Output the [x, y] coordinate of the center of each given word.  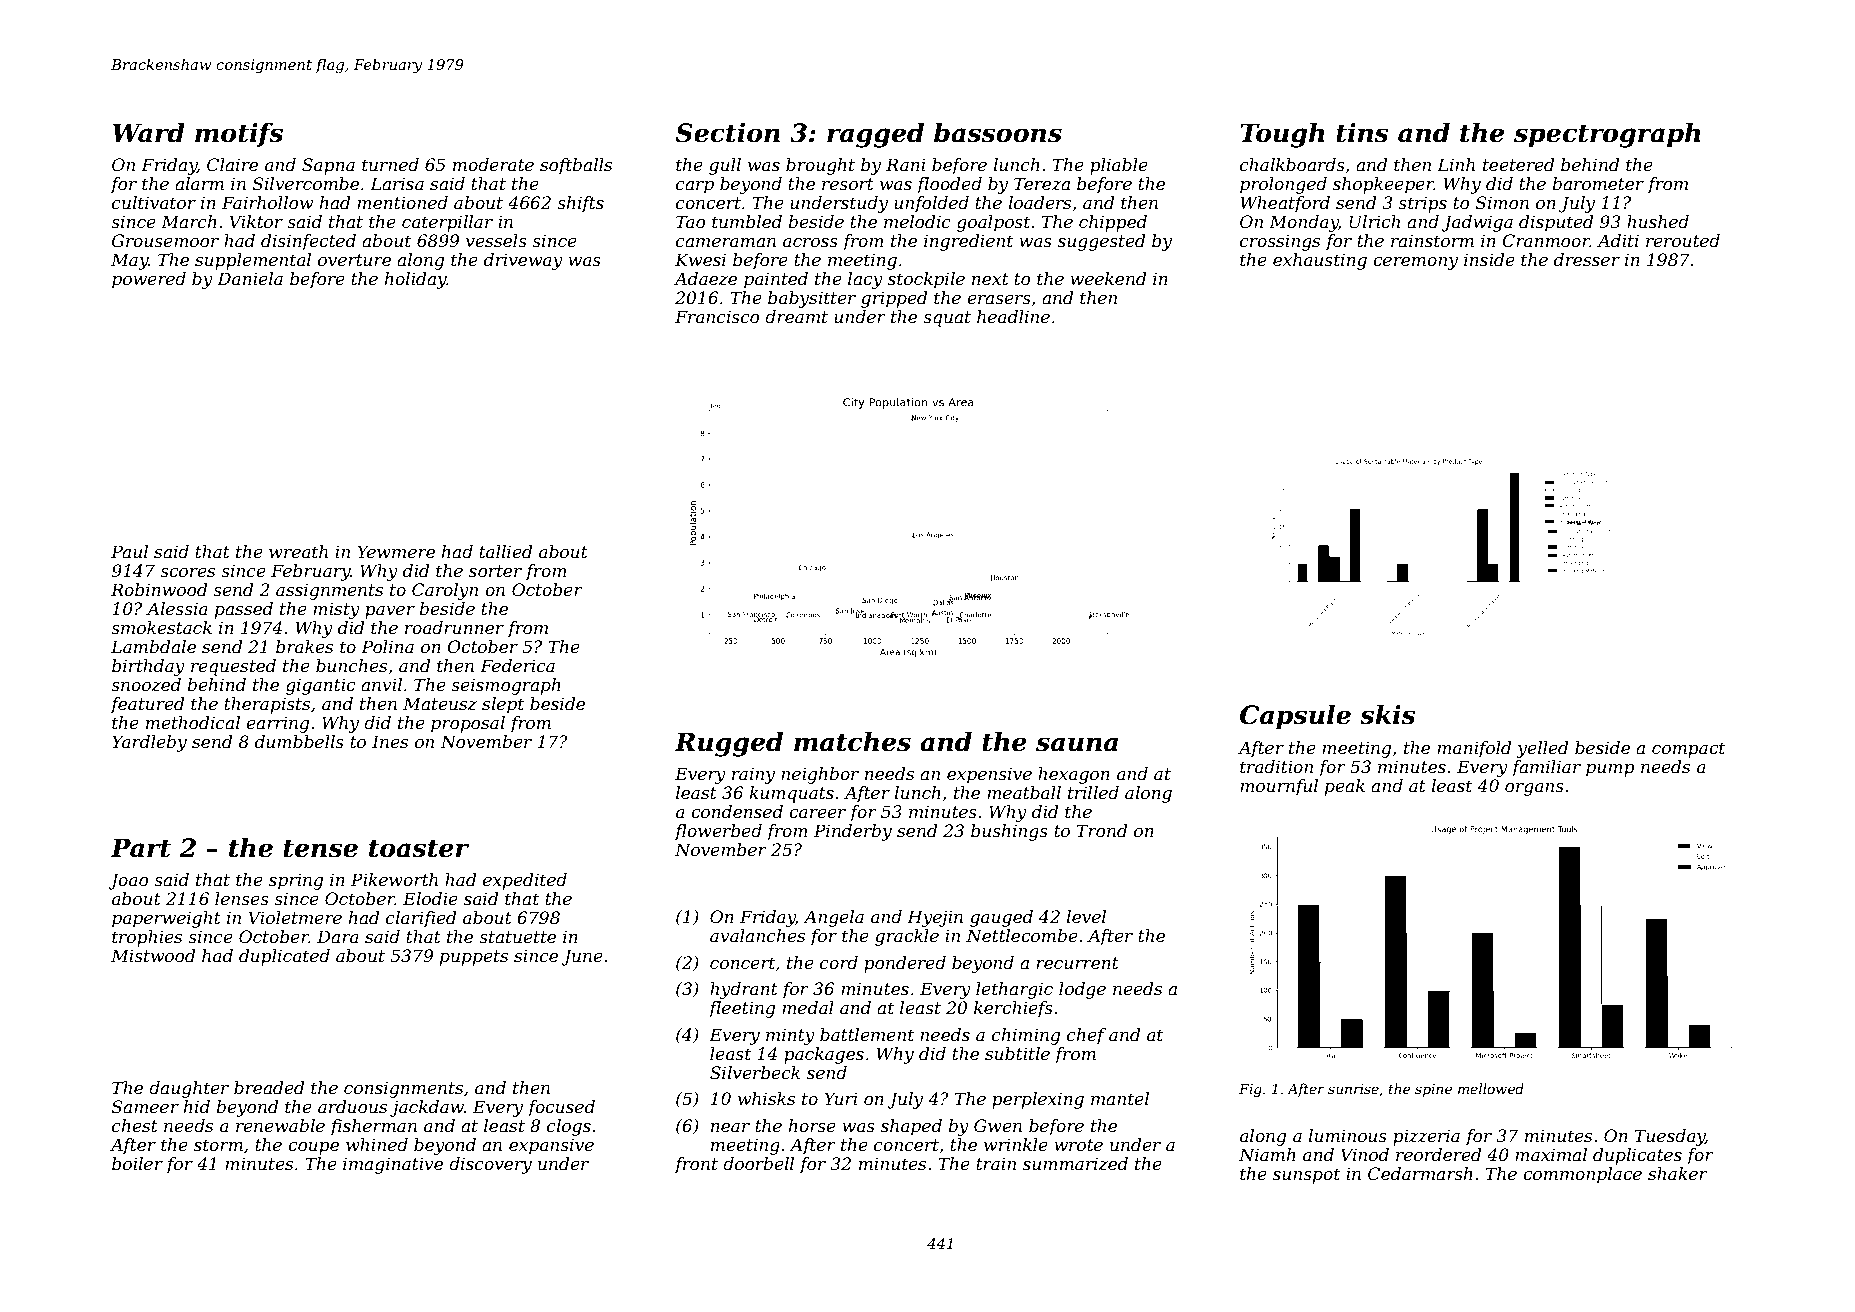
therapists [267, 705]
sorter [495, 571]
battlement [867, 1034]
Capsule [1295, 717]
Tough [1282, 135]
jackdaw [427, 1108]
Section [727, 133]
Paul [129, 551]
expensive [989, 775]
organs [1534, 789]
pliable [1119, 166]
